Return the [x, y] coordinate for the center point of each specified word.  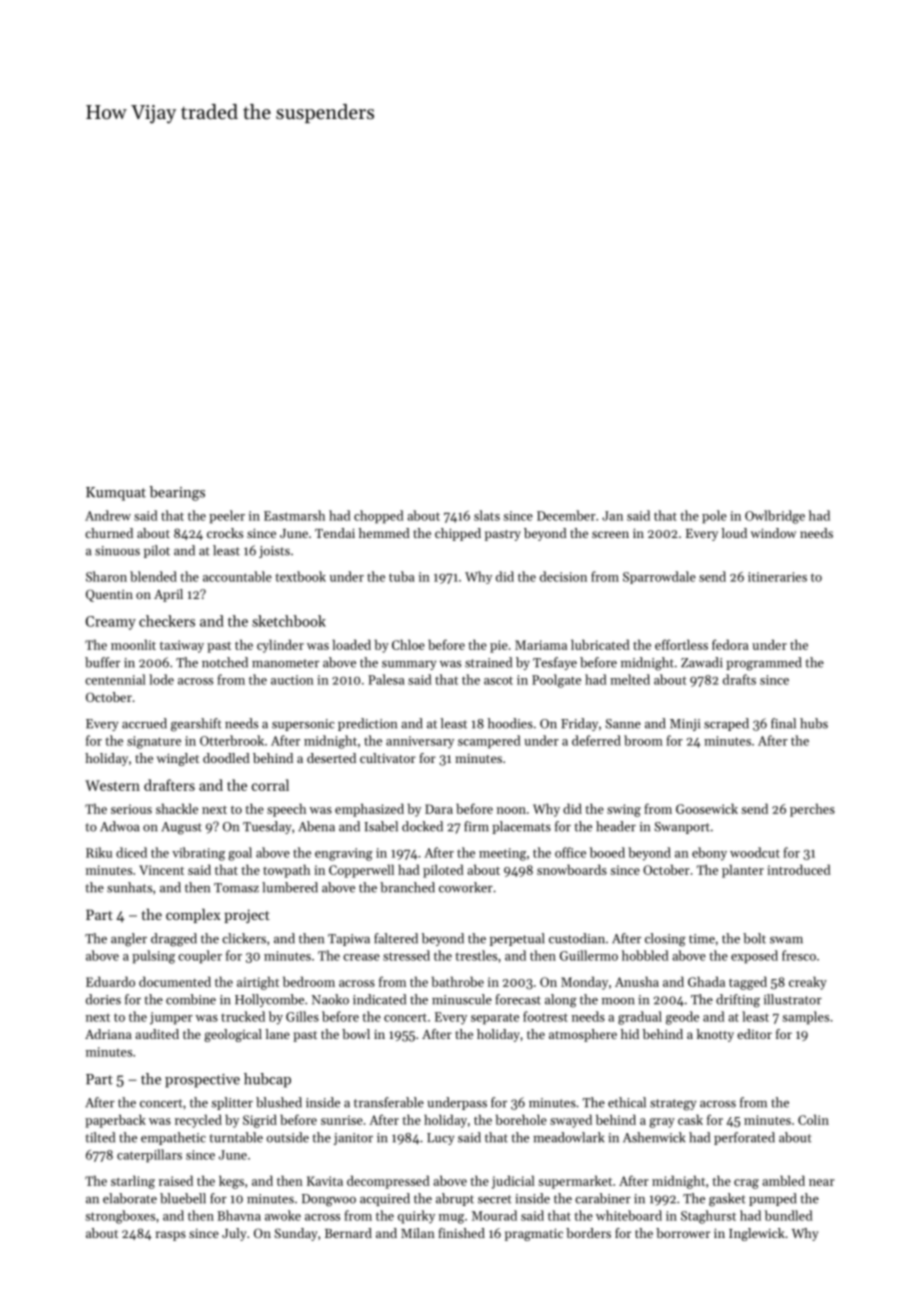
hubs [814, 723]
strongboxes [120, 1217]
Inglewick [757, 1234]
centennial [115, 679]
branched [407, 887]
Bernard [348, 1233]
